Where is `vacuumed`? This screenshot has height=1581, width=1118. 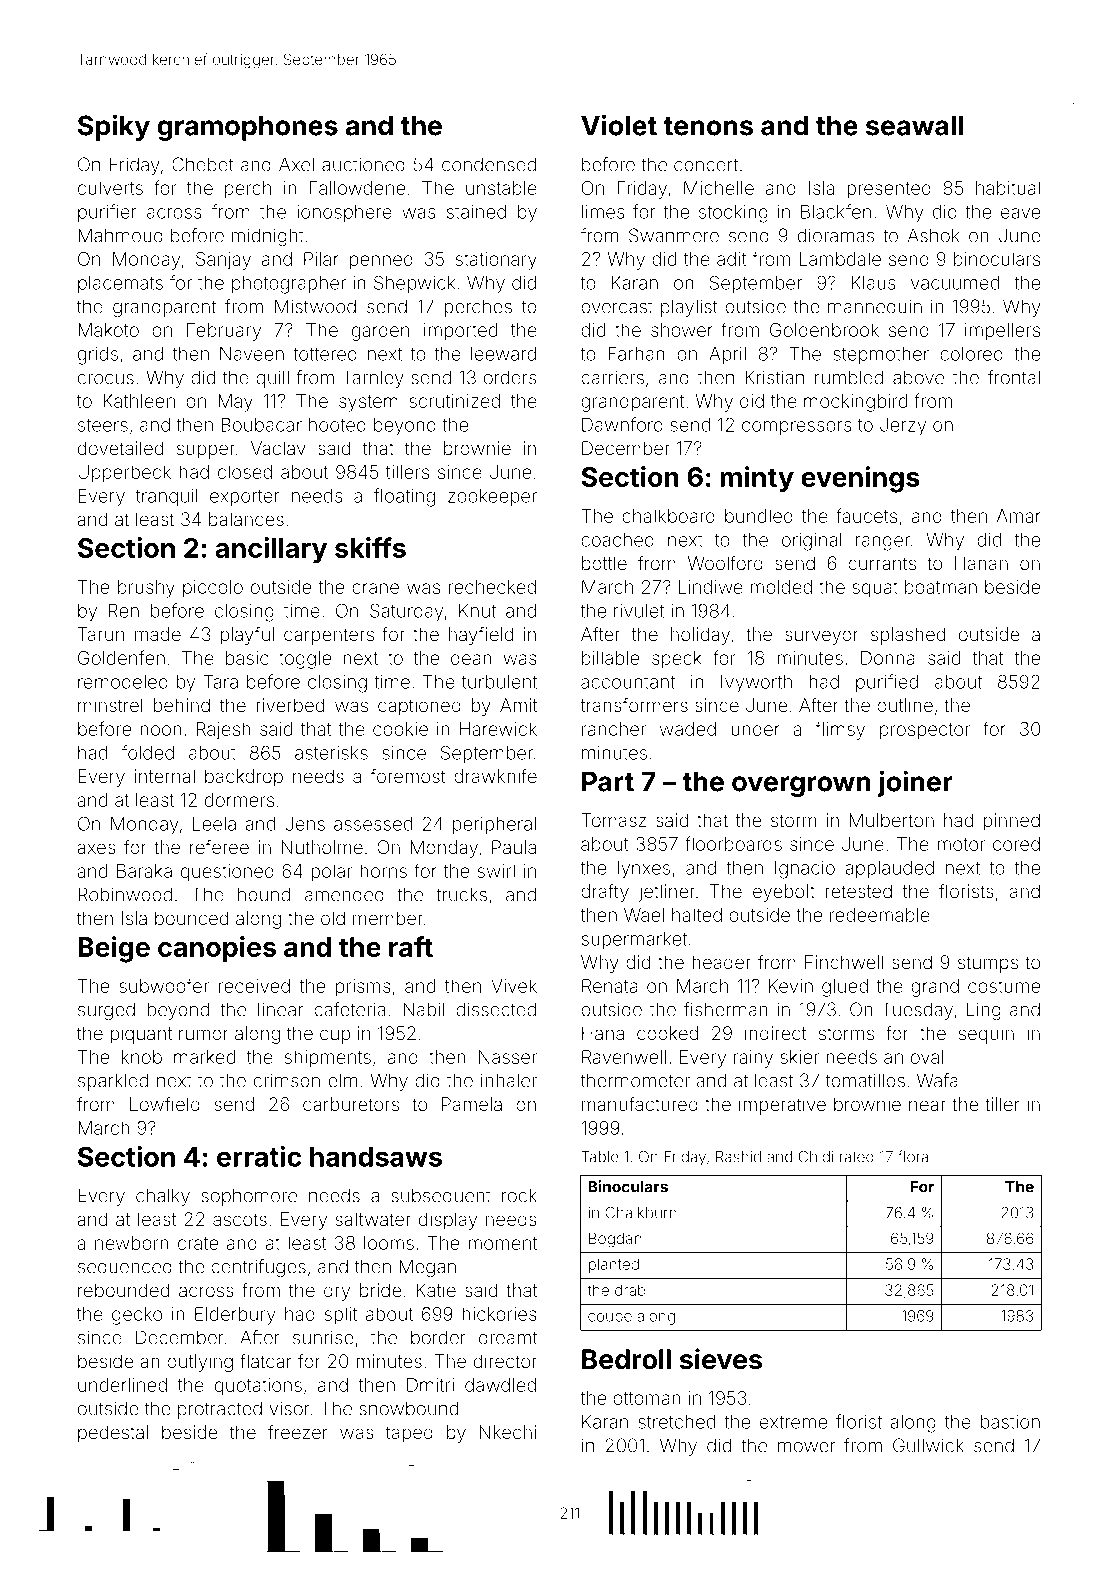
vacuumed is located at coordinates (955, 283).
